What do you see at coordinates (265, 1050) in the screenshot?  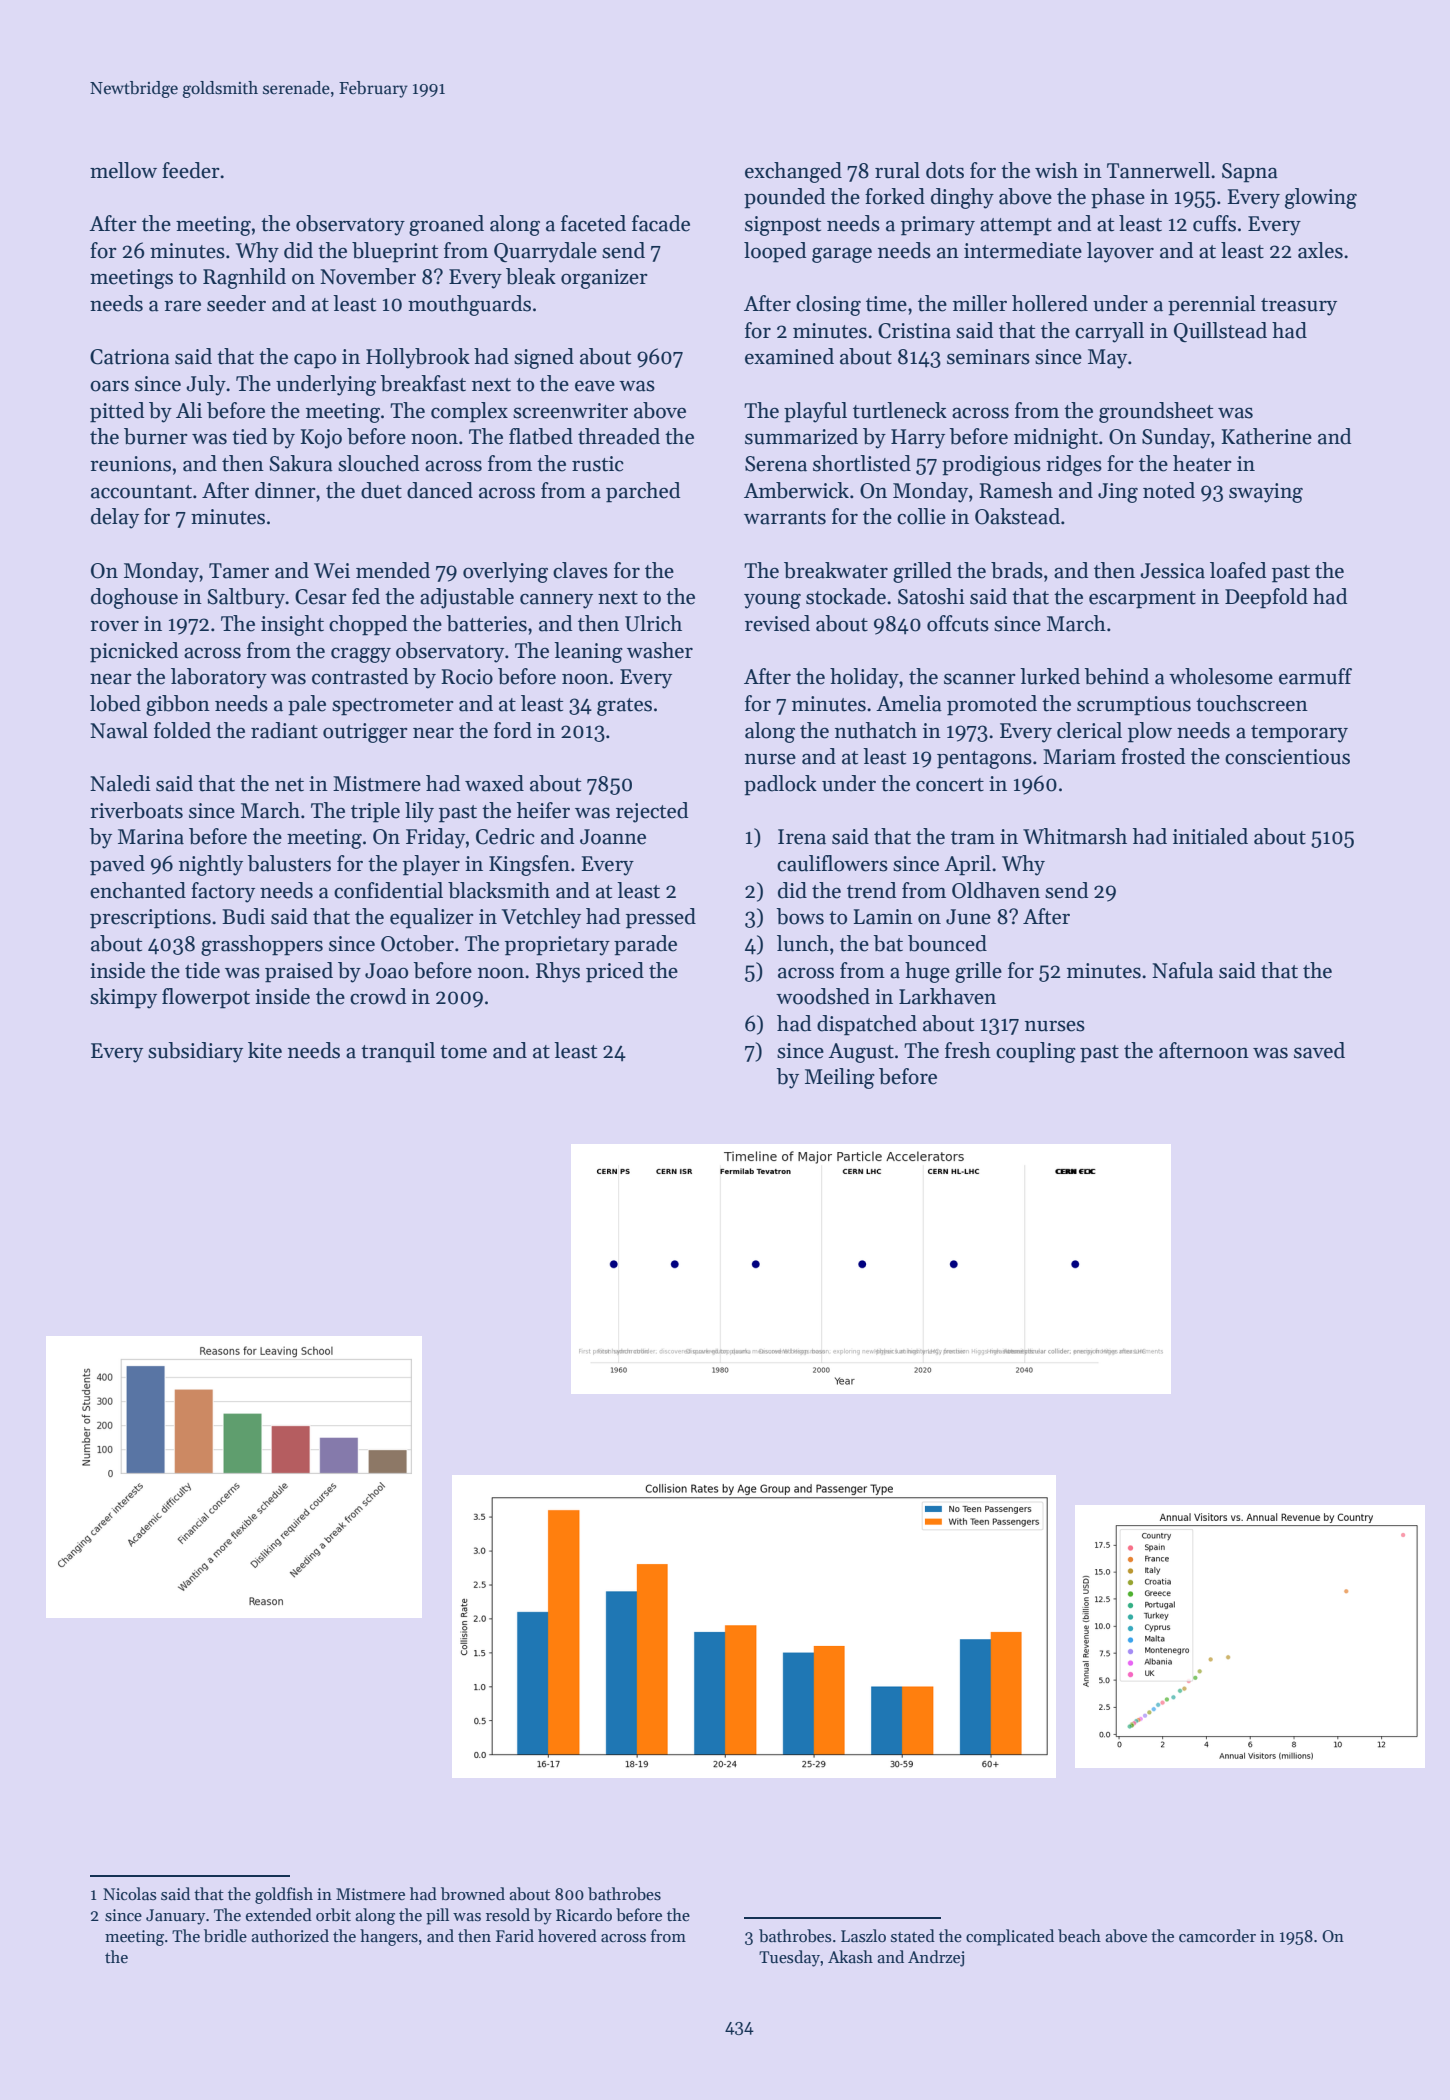 I see `kite` at bounding box center [265, 1050].
